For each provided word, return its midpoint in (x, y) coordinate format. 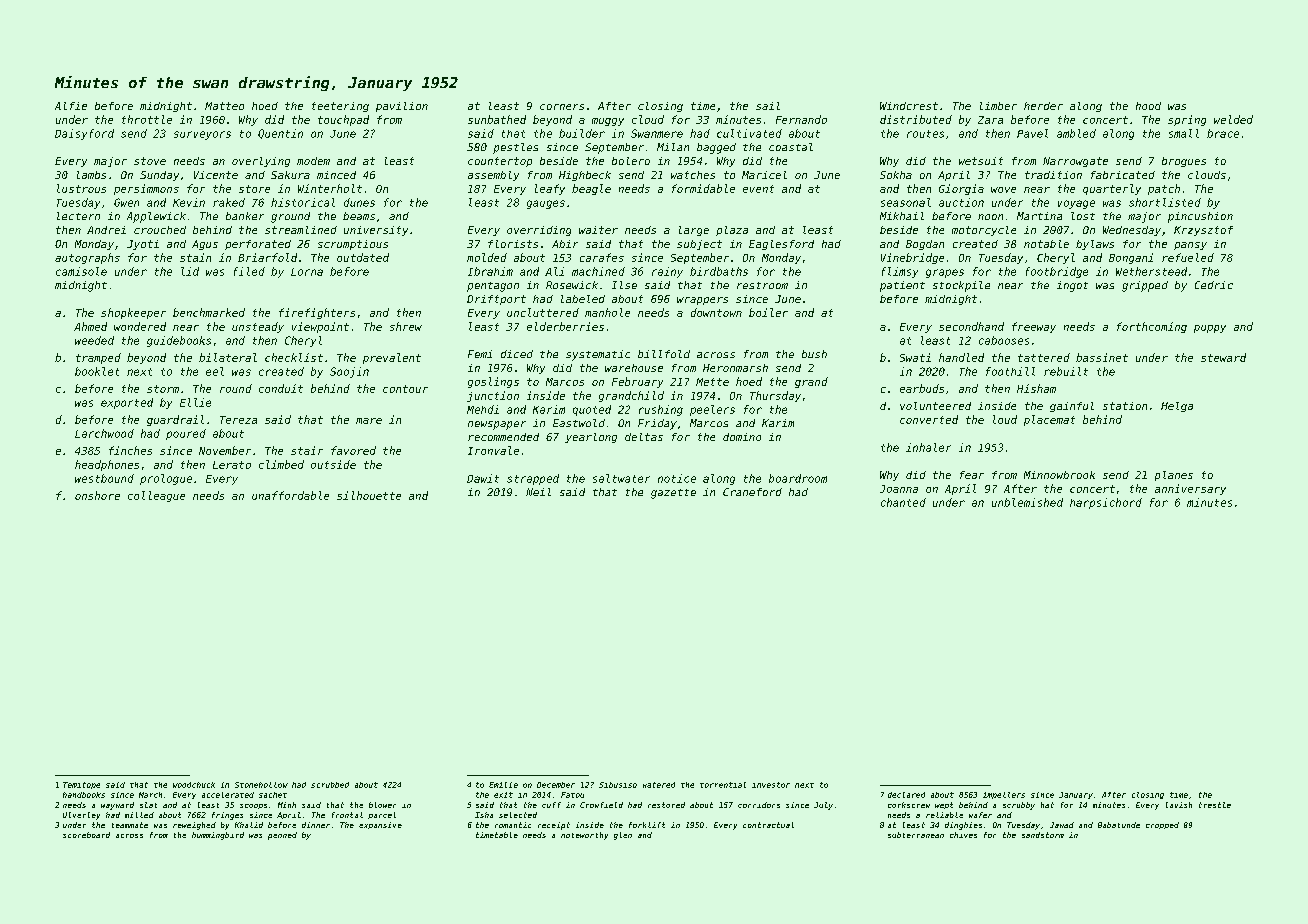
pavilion (402, 107)
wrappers (702, 301)
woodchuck (194, 785)
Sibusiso (618, 785)
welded (1233, 119)
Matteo (224, 106)
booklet (97, 371)
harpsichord (1106, 503)
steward (1223, 357)
